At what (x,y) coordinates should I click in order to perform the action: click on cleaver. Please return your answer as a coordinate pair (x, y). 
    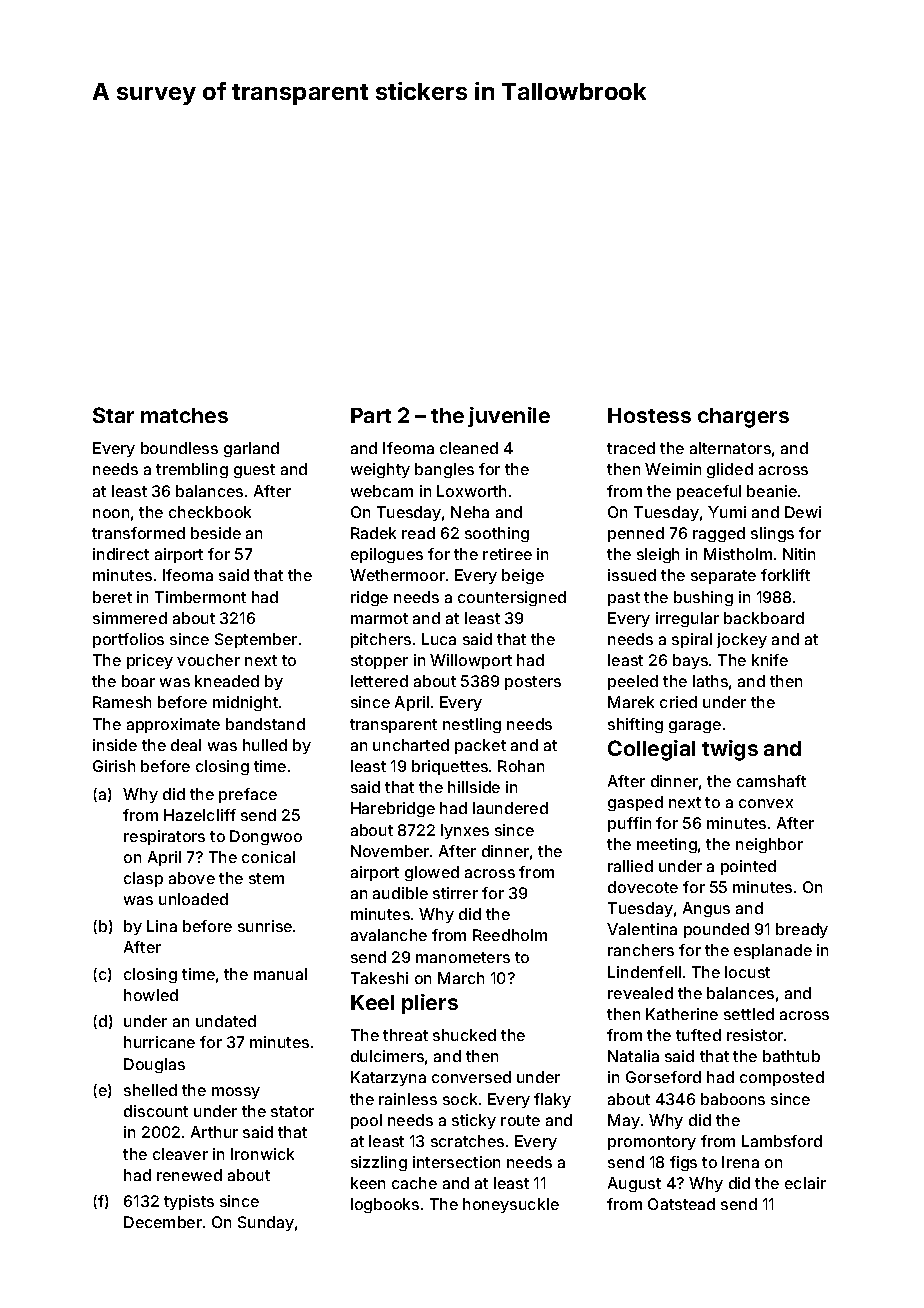
    Looking at the image, I should click on (180, 1154).
